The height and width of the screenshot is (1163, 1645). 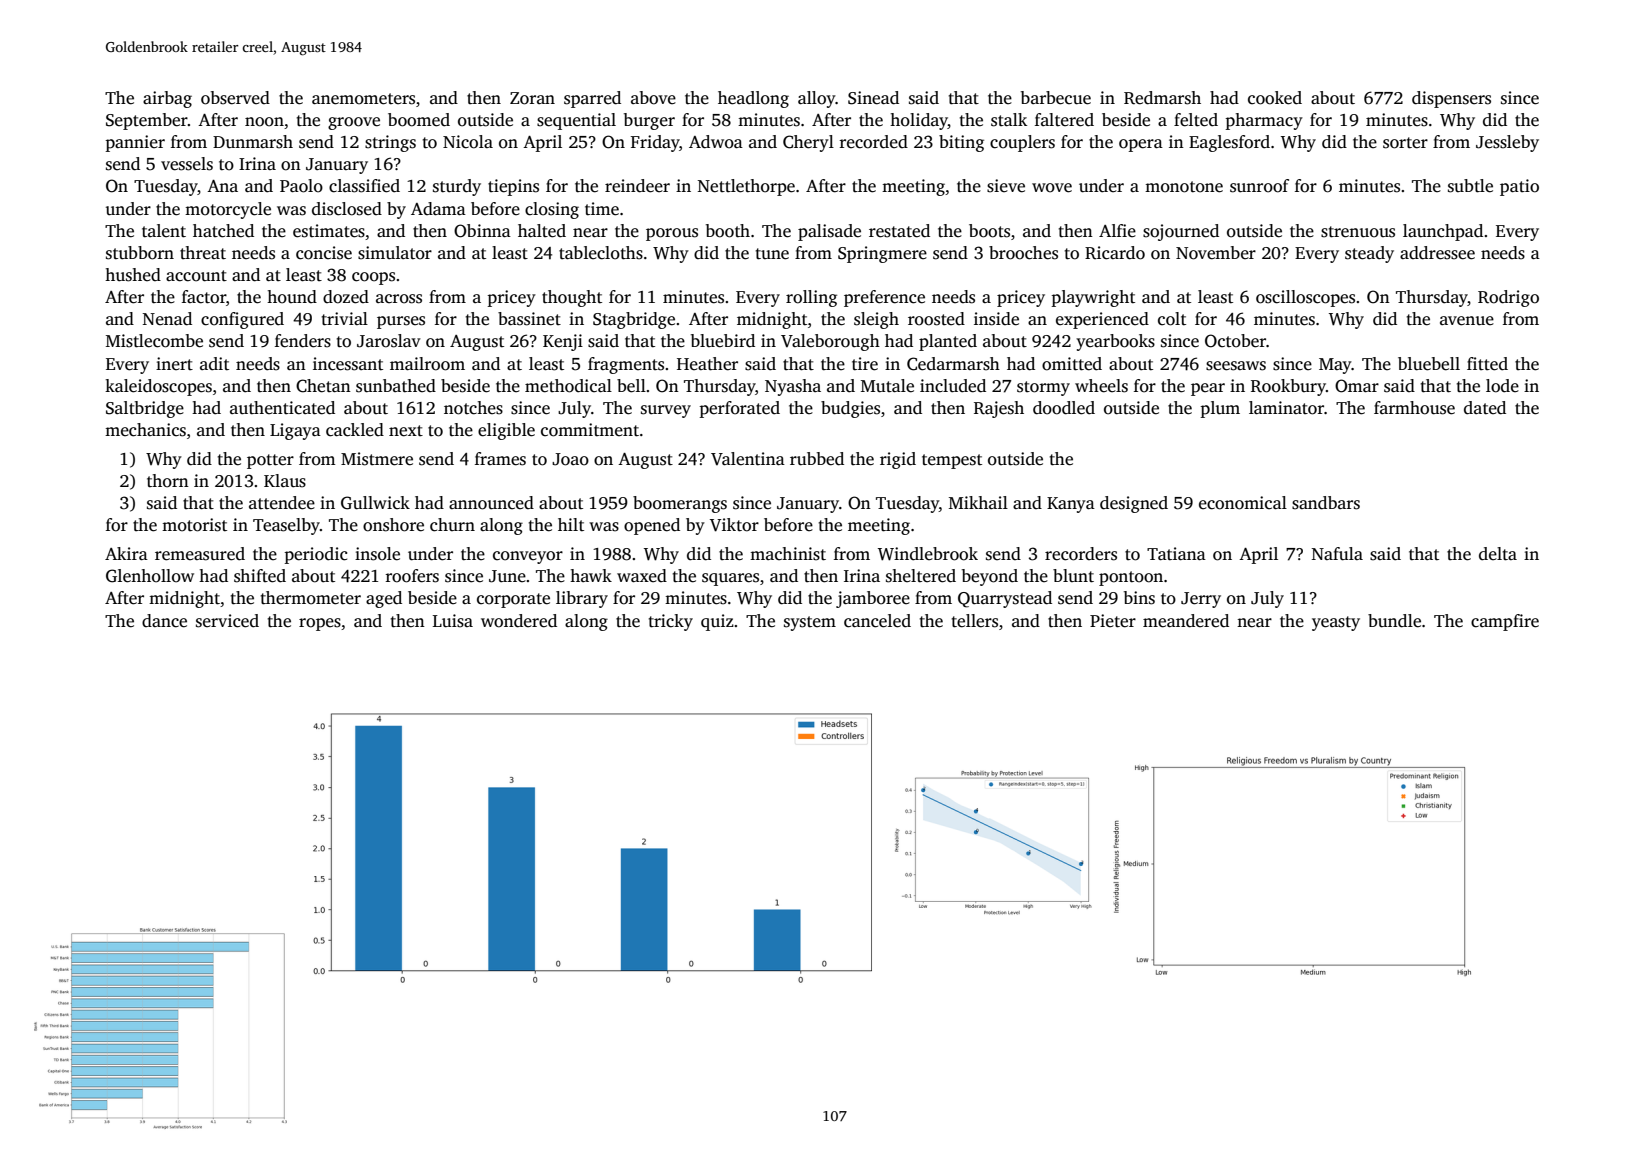 What do you see at coordinates (532, 98) in the screenshot?
I see `Zoran` at bounding box center [532, 98].
